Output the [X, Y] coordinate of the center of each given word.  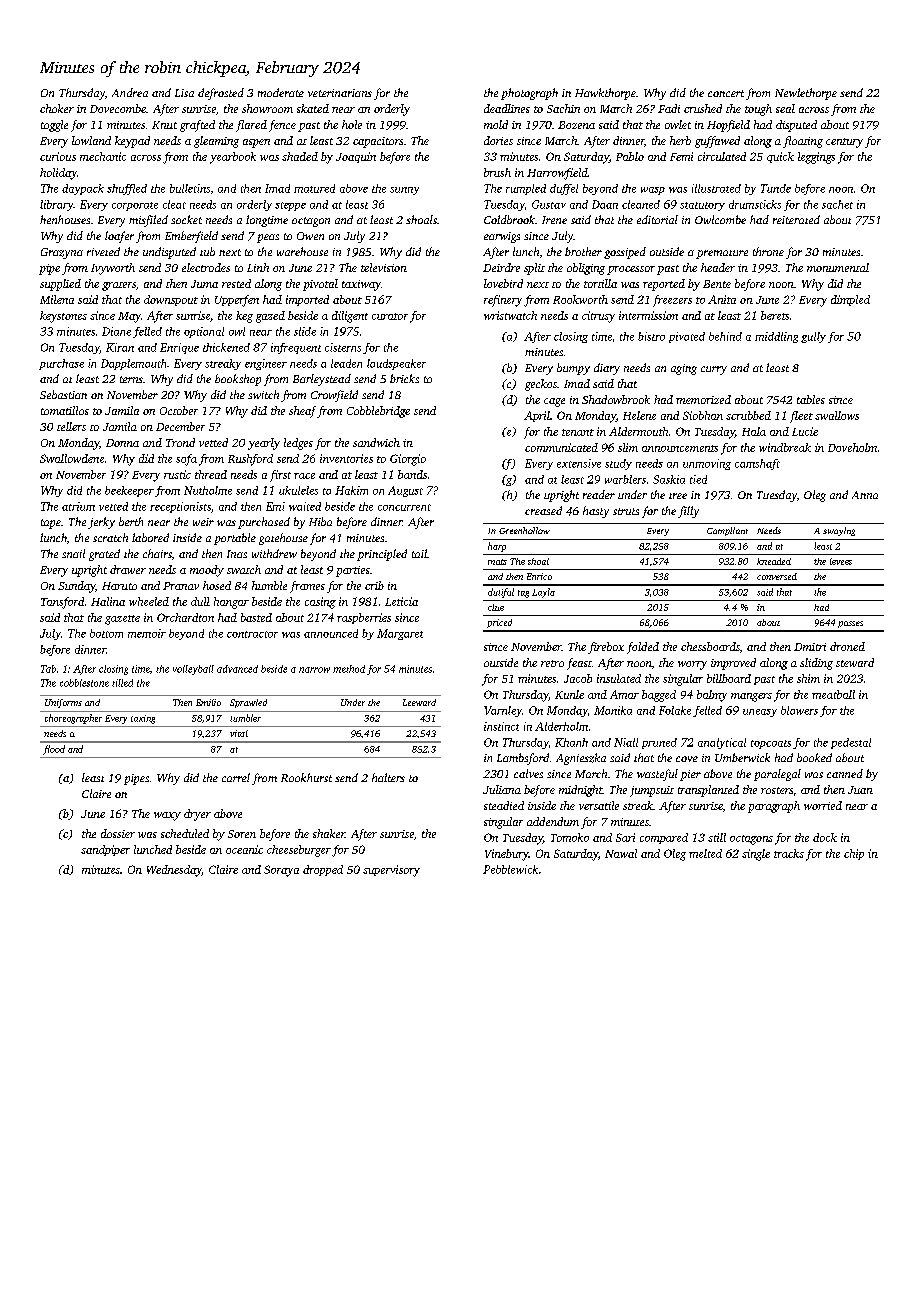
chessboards [710, 646]
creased [543, 510]
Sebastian [63, 394]
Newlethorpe [806, 94]
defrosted [221, 94]
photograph [529, 94]
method [349, 669]
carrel [236, 777]
